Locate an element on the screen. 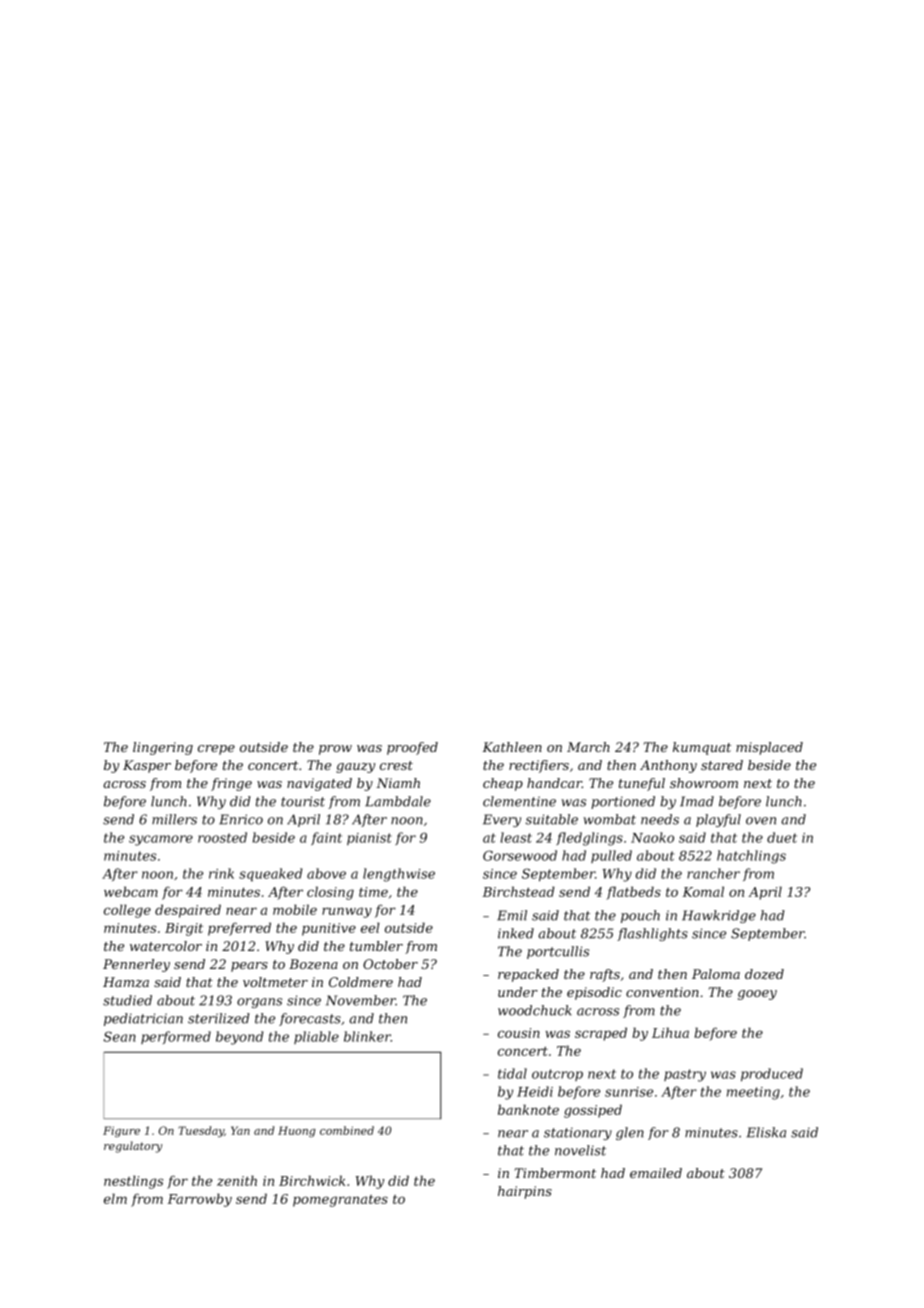 This screenshot has height=1308, width=924. Figure is located at coordinates (121, 1131).
